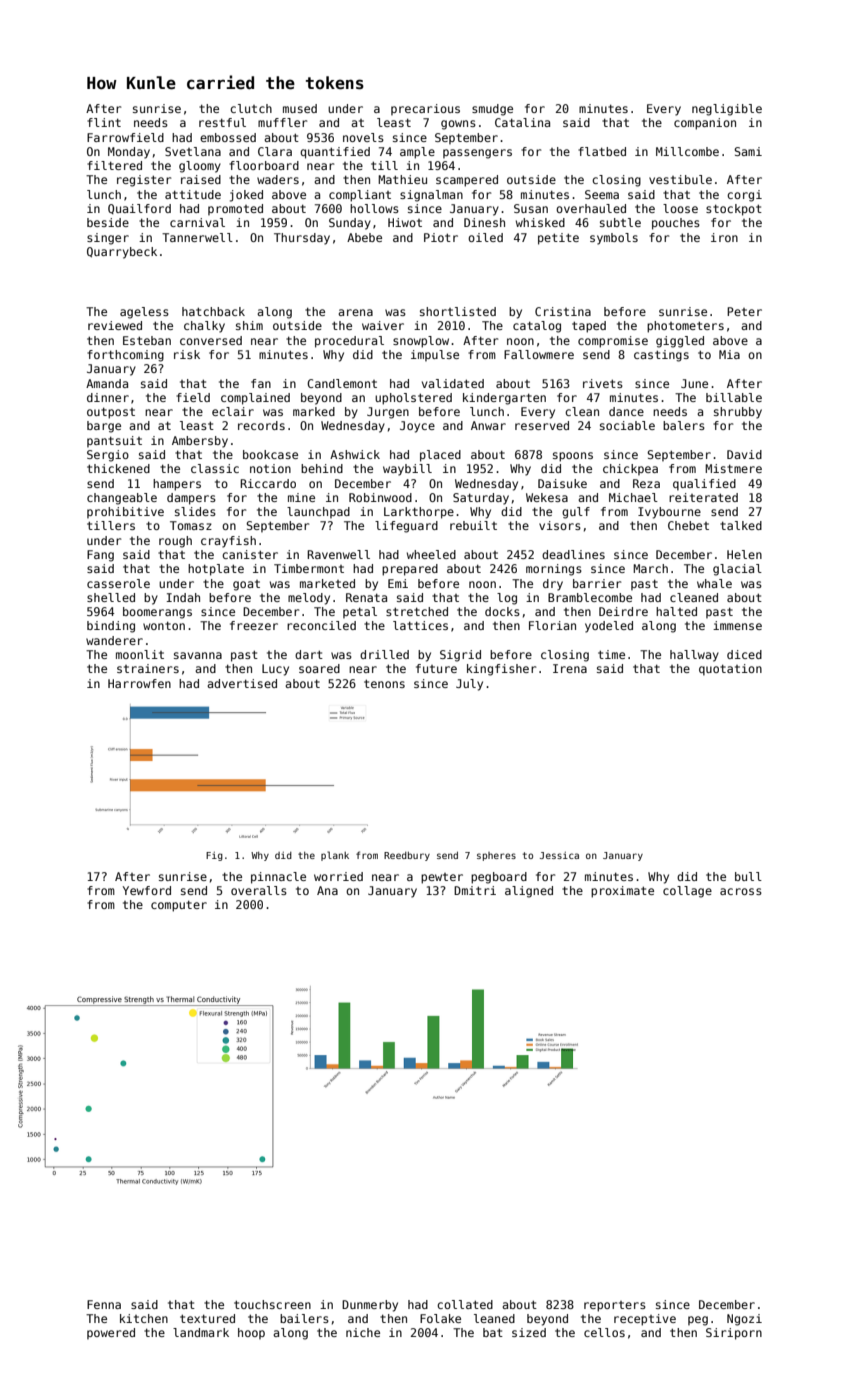 The image size is (849, 1400). What do you see at coordinates (744, 311) in the page?
I see `Peter` at bounding box center [744, 311].
